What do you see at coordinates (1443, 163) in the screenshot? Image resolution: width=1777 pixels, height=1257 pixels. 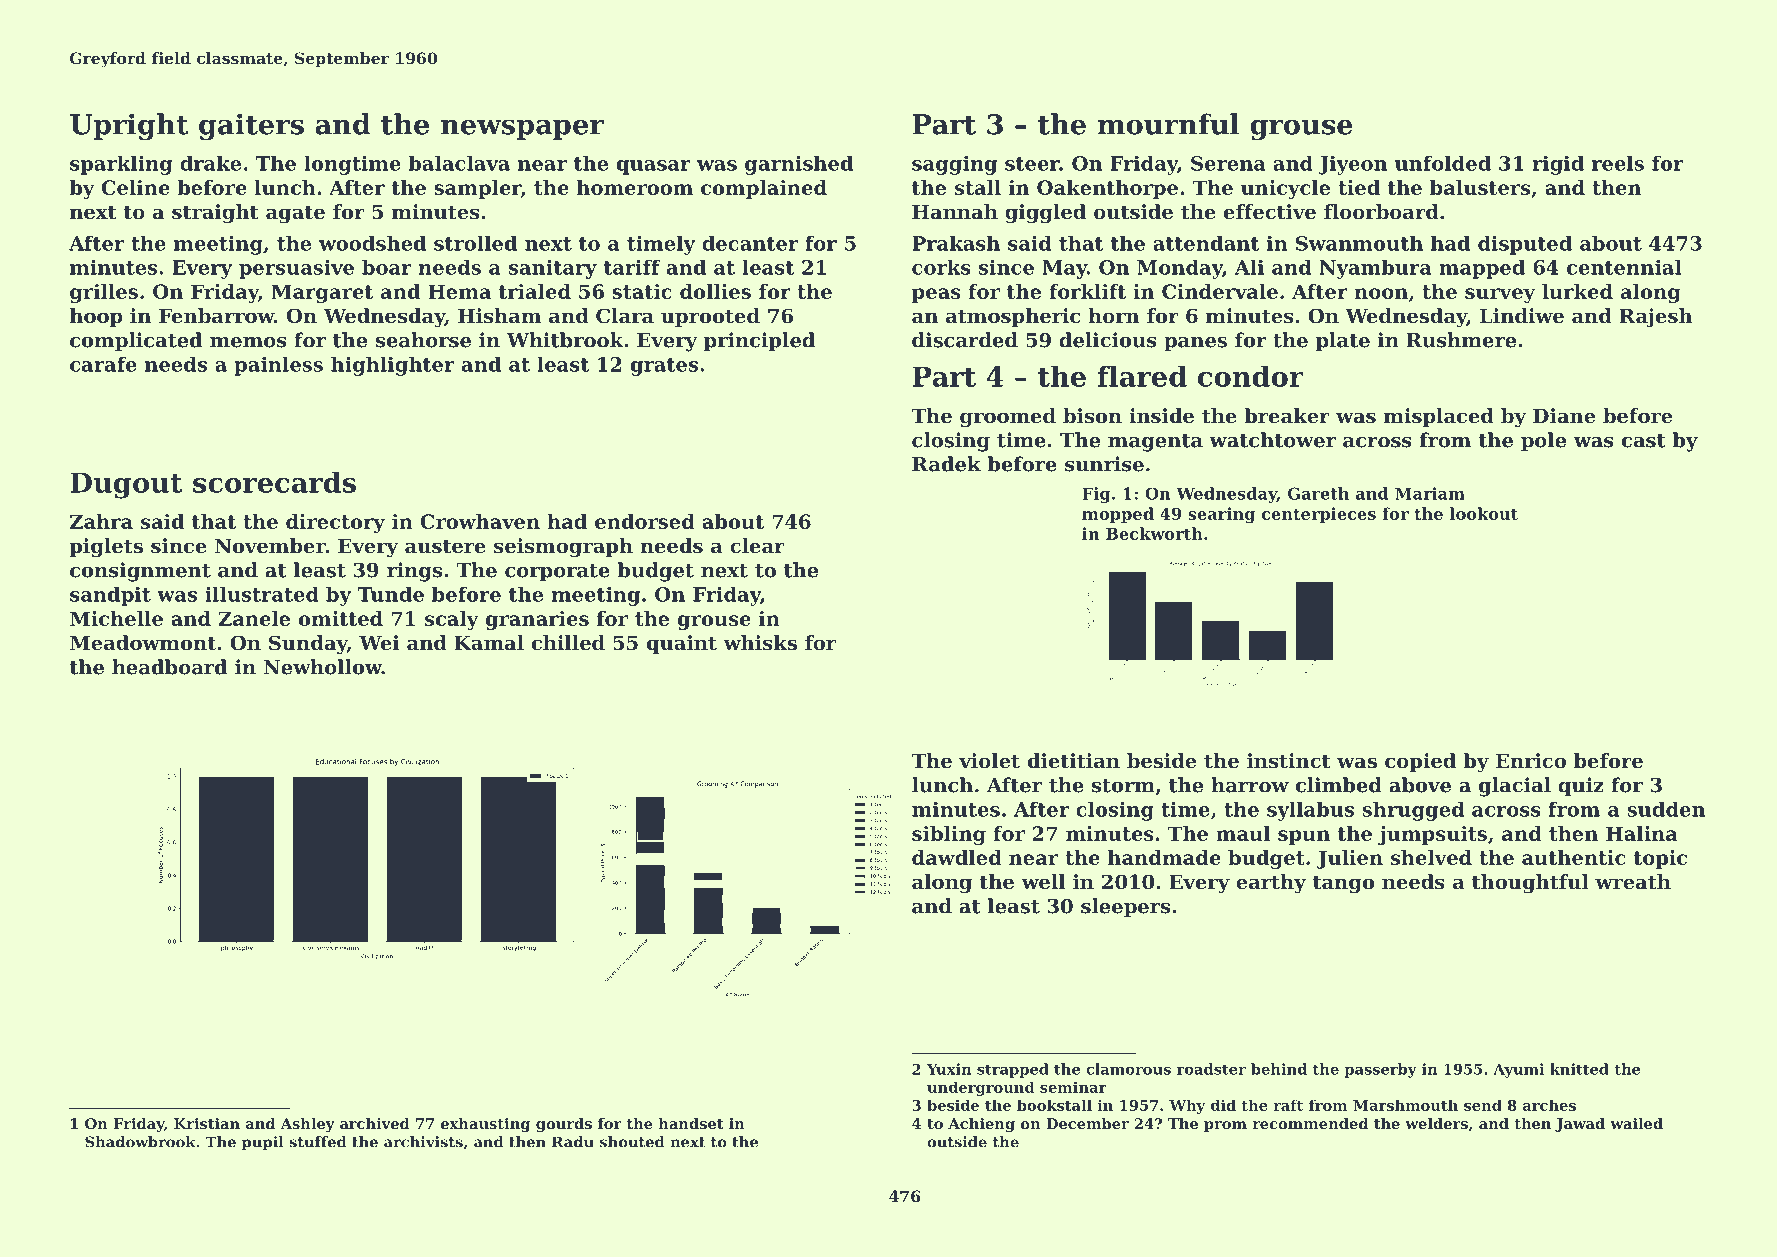 I see `unfolded` at bounding box center [1443, 163].
